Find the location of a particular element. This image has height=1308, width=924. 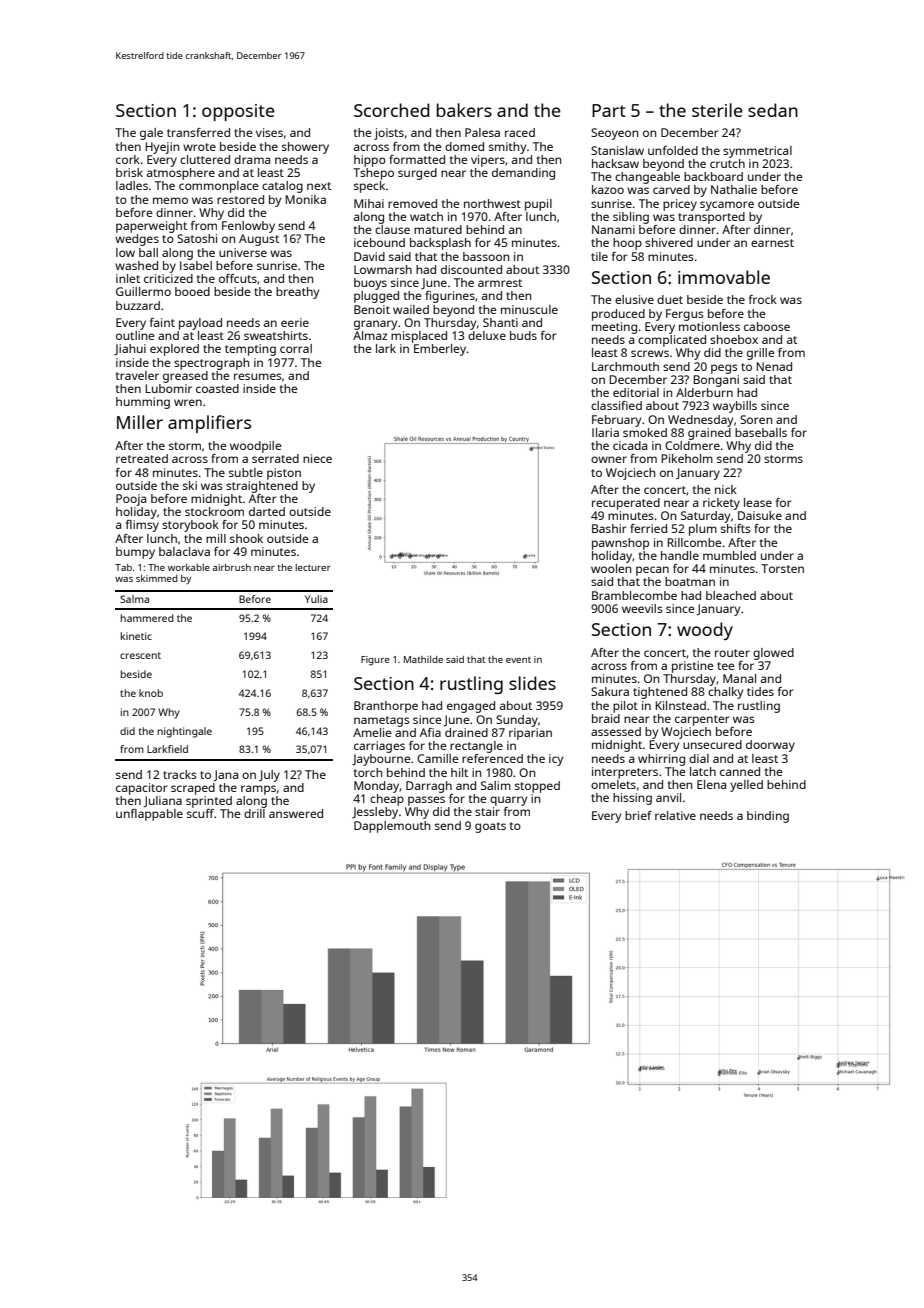

glowed is located at coordinates (773, 654).
